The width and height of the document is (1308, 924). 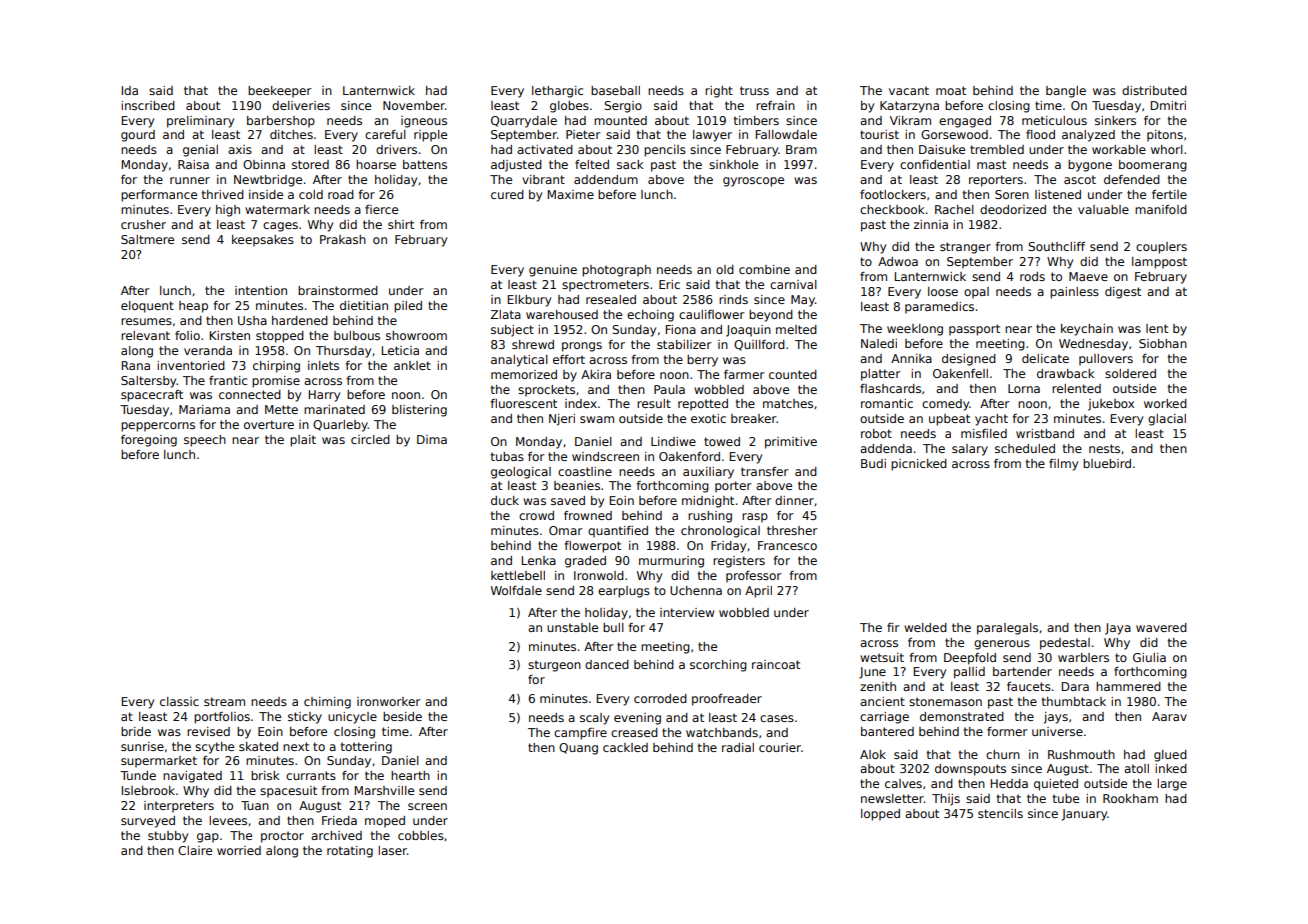 I want to click on registers, so click(x=739, y=562).
